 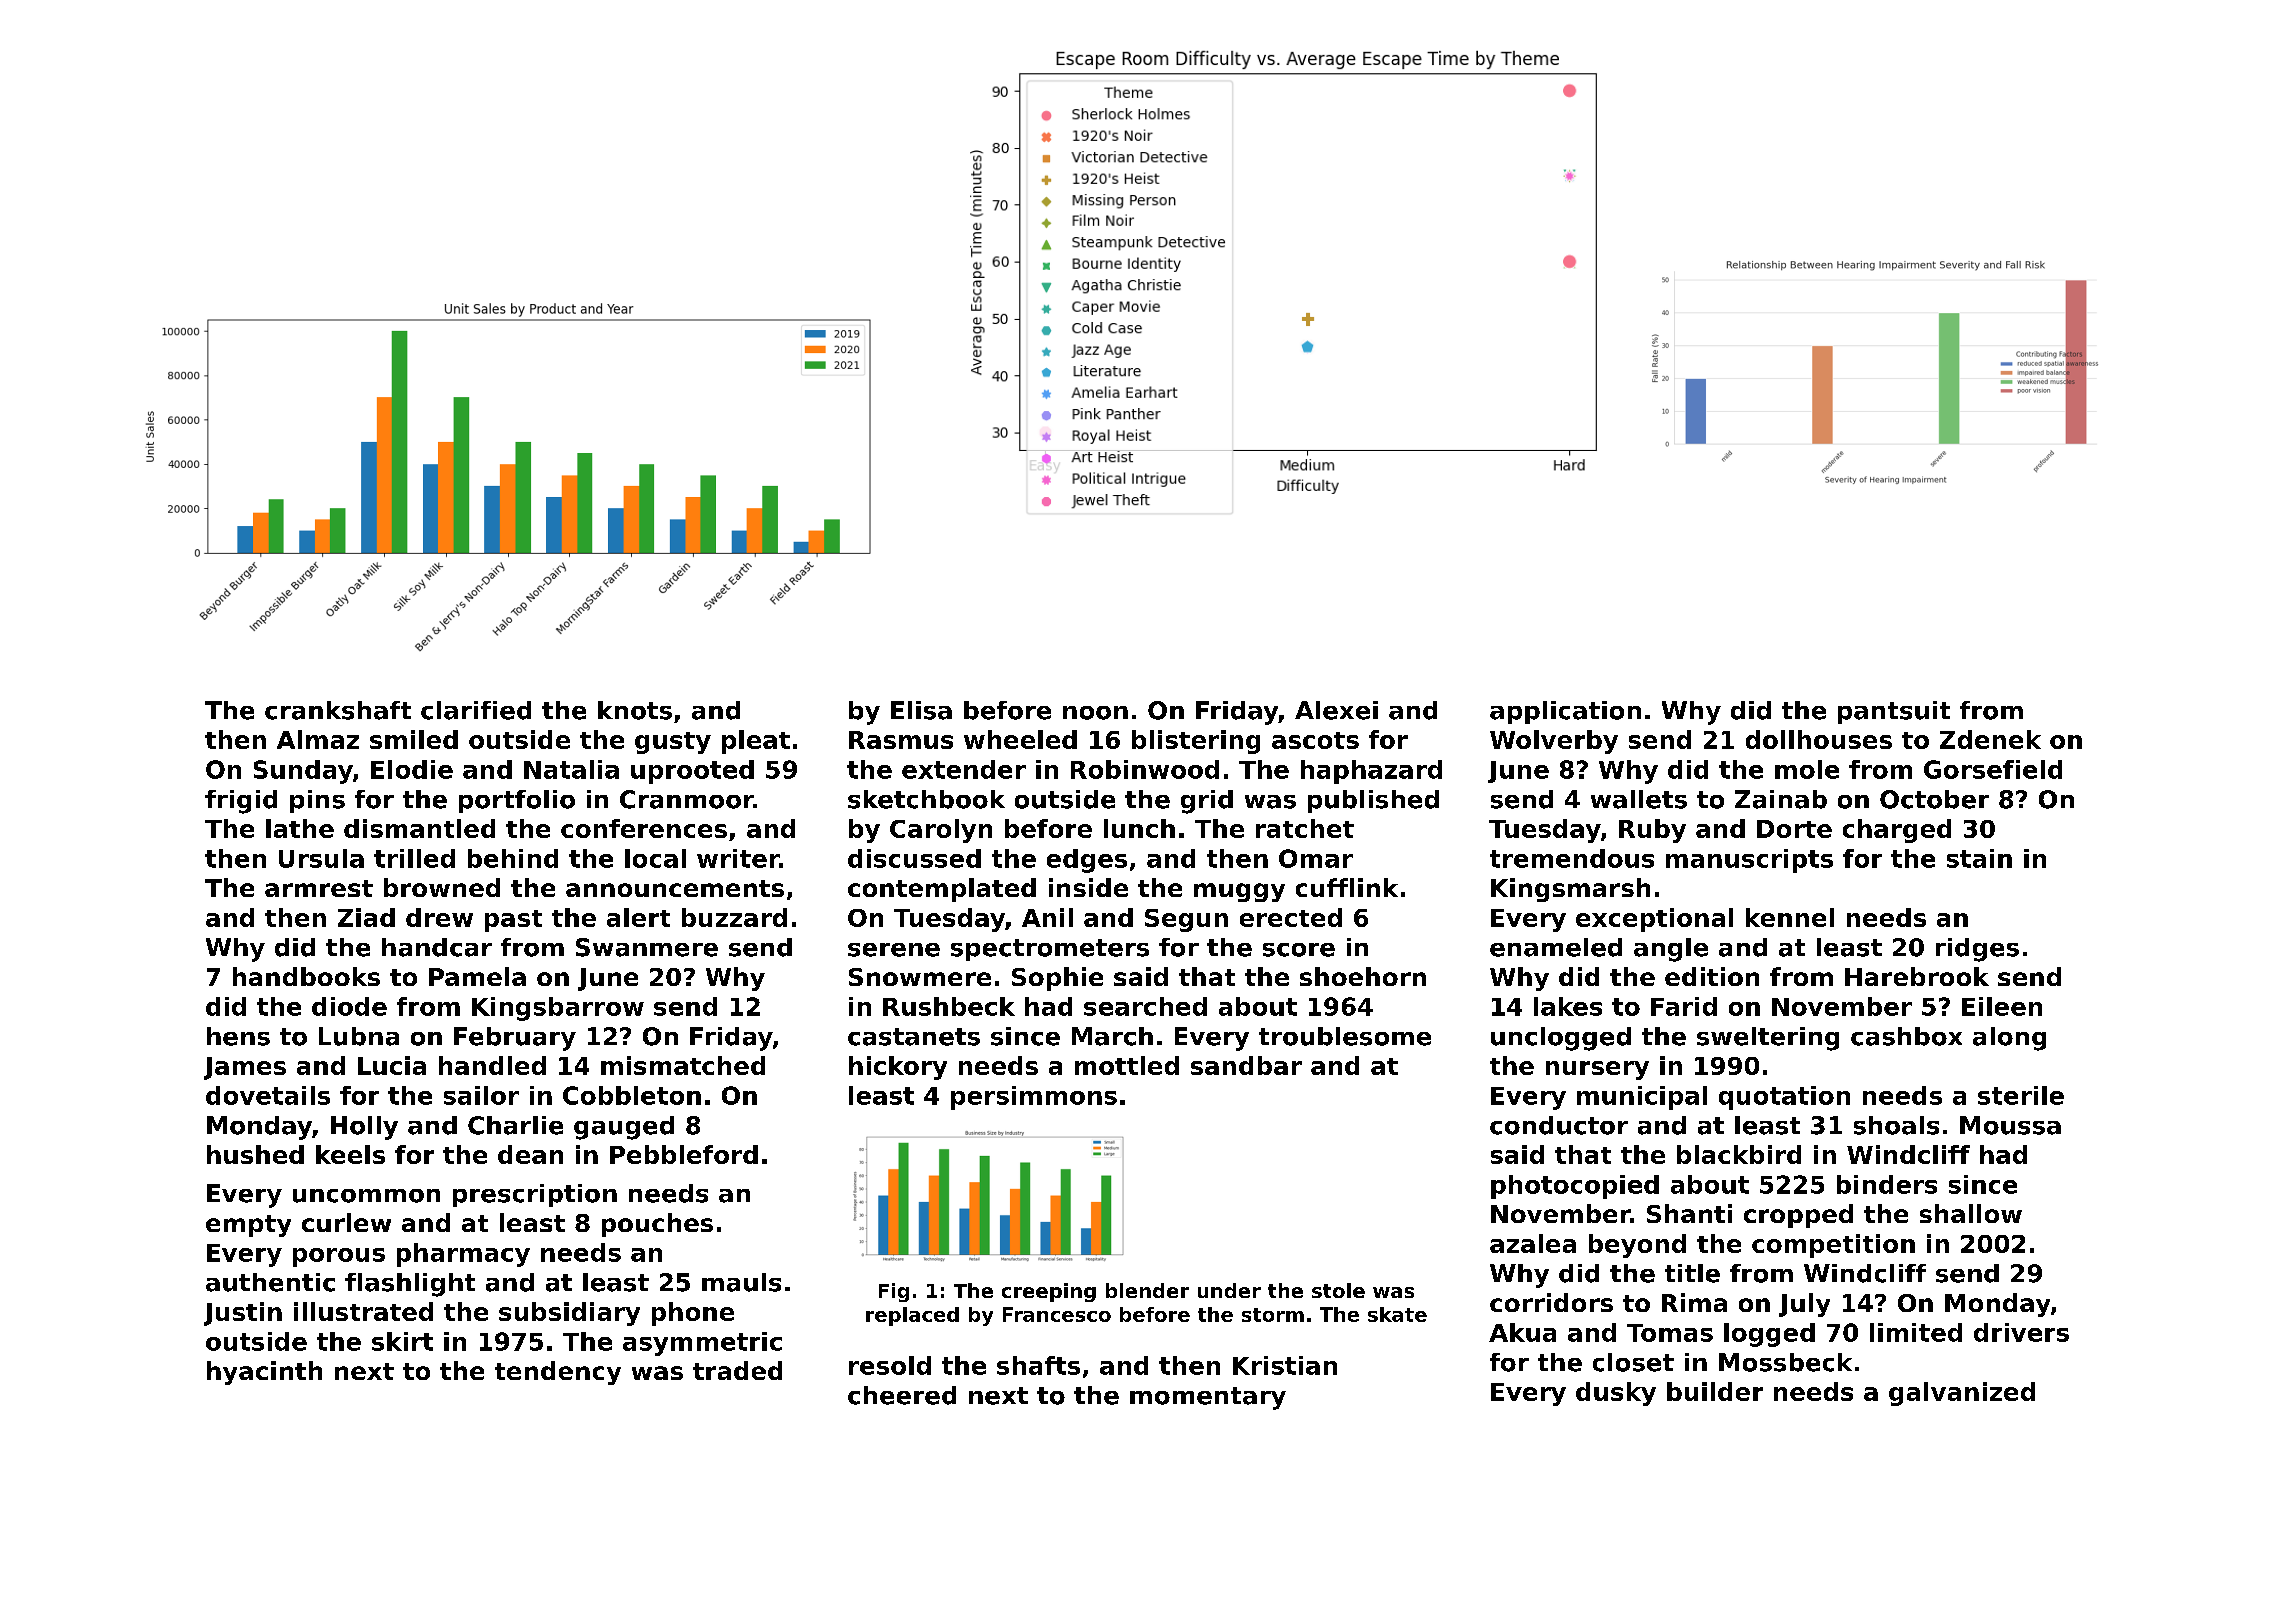 What do you see at coordinates (1336, 710) in the screenshot?
I see `Alexei` at bounding box center [1336, 710].
